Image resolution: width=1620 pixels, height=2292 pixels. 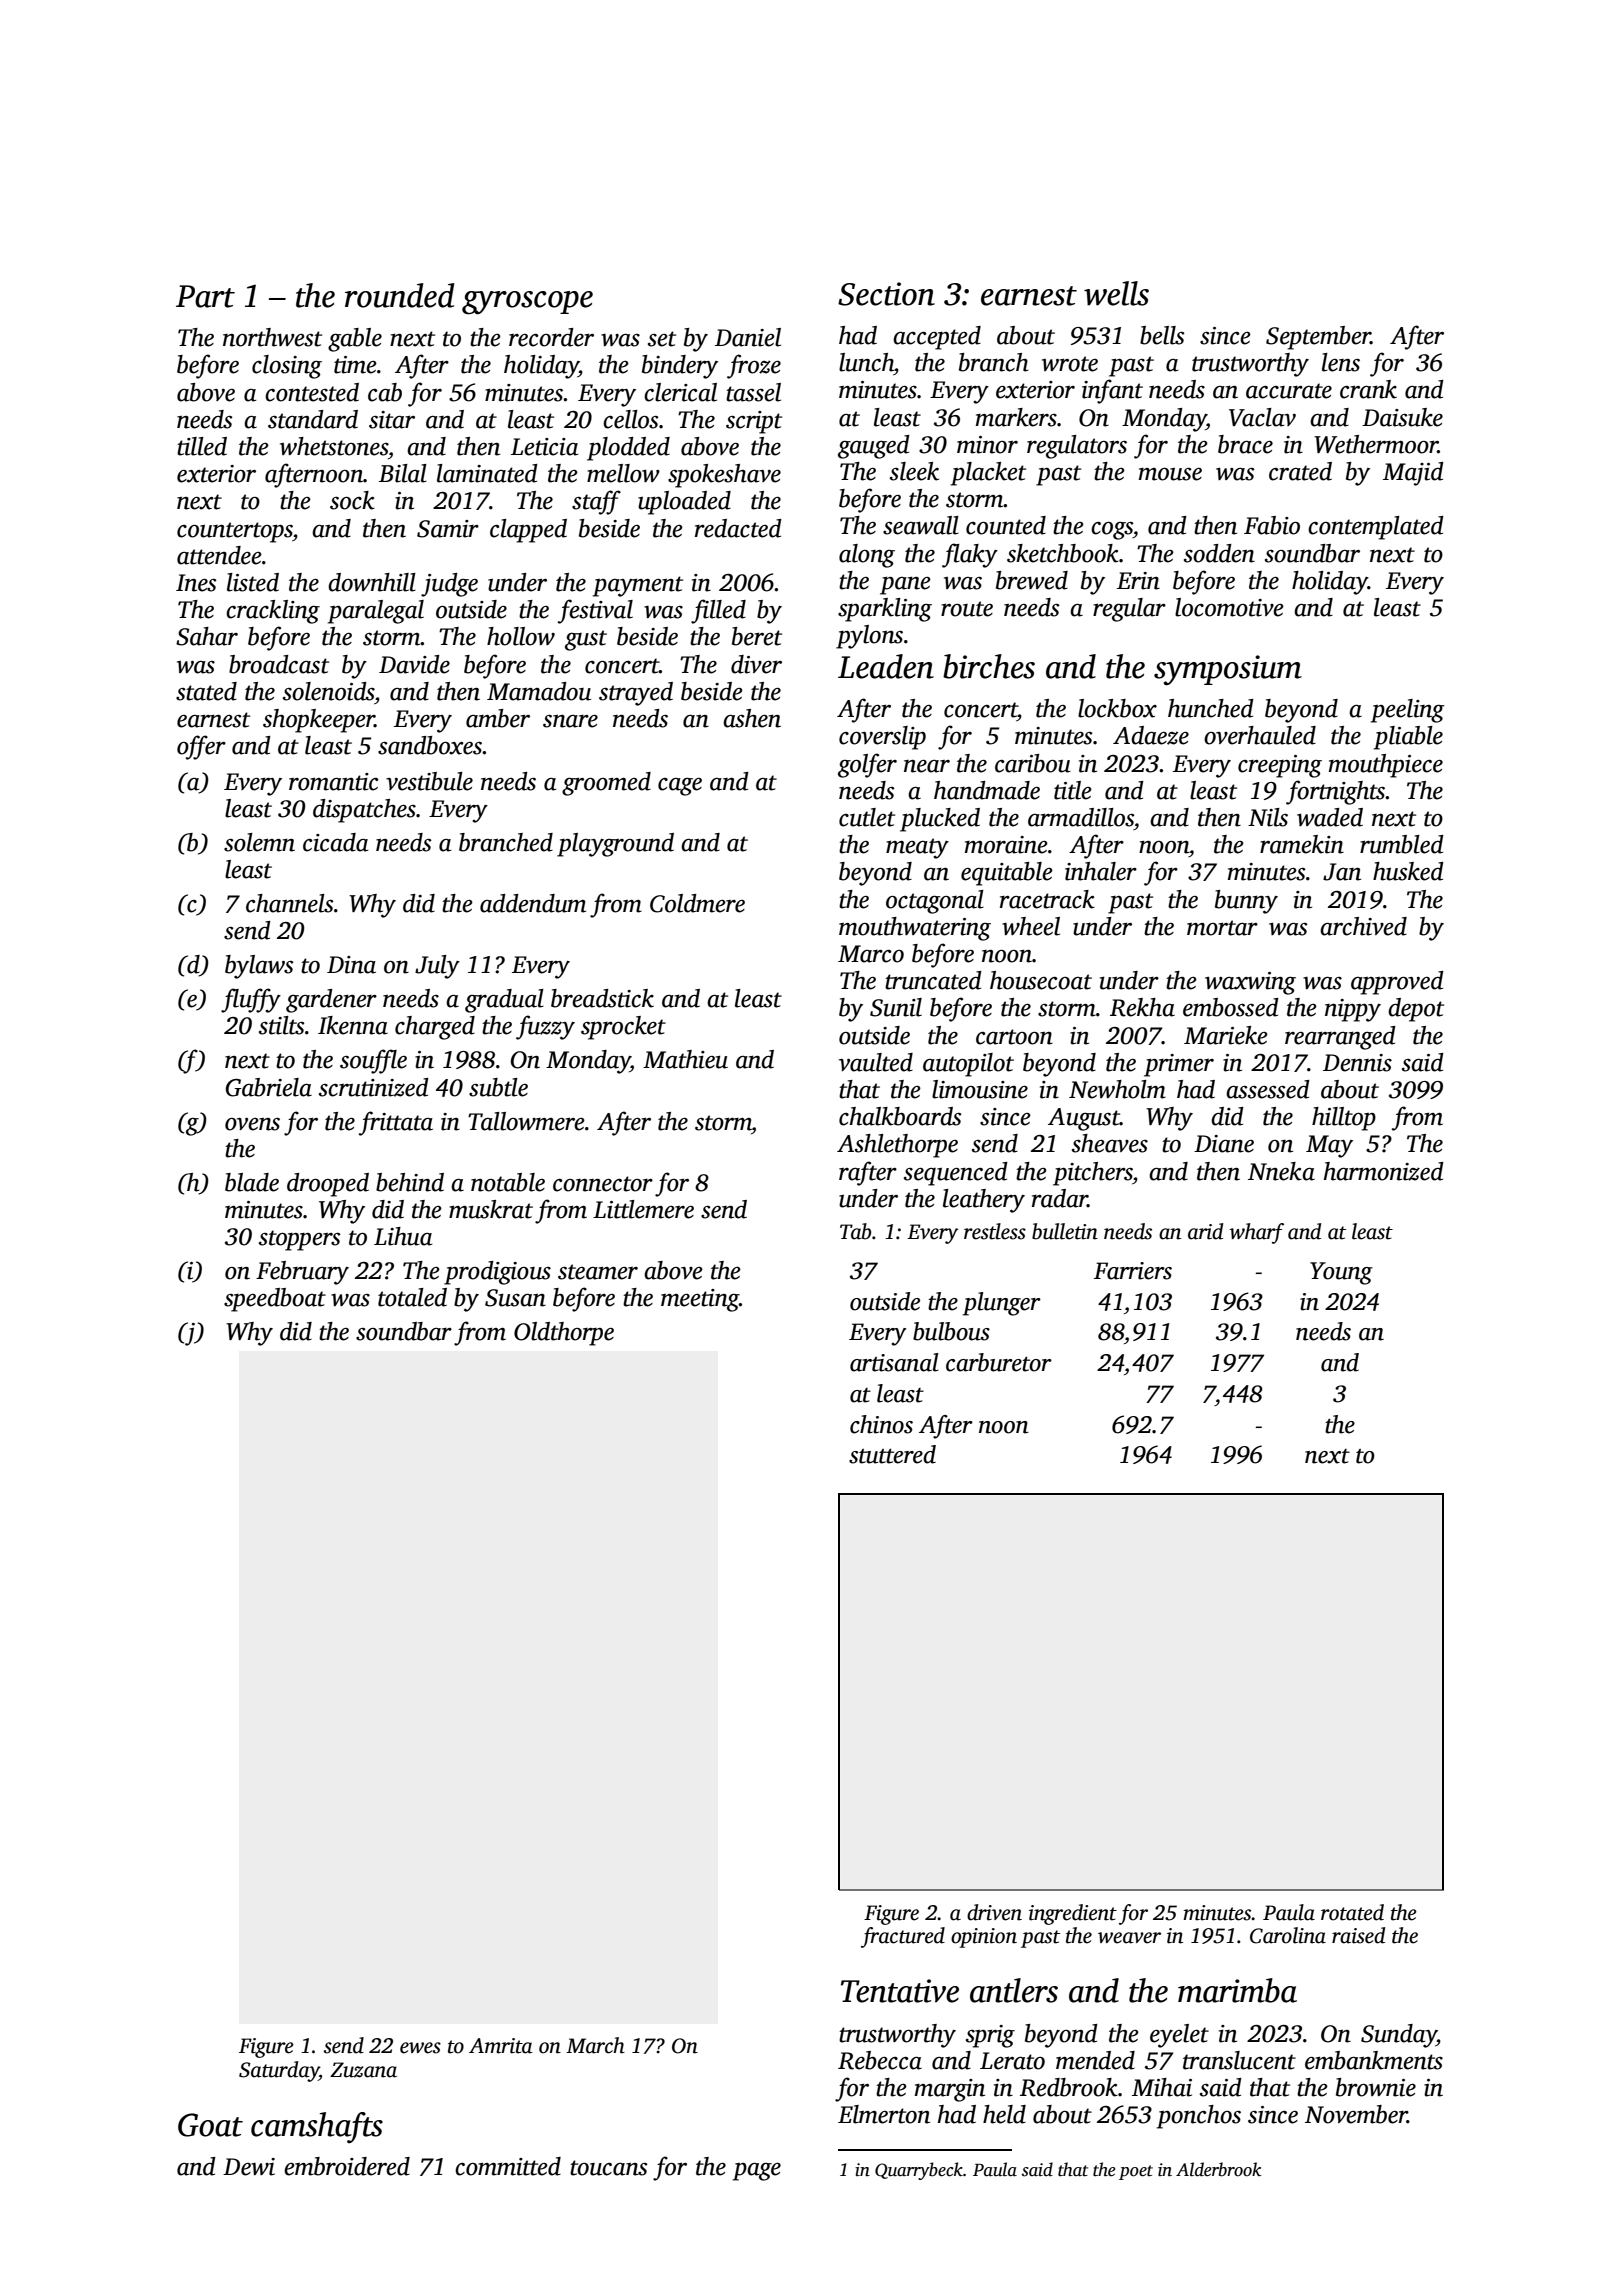 I want to click on speedboat, so click(x=275, y=1300).
